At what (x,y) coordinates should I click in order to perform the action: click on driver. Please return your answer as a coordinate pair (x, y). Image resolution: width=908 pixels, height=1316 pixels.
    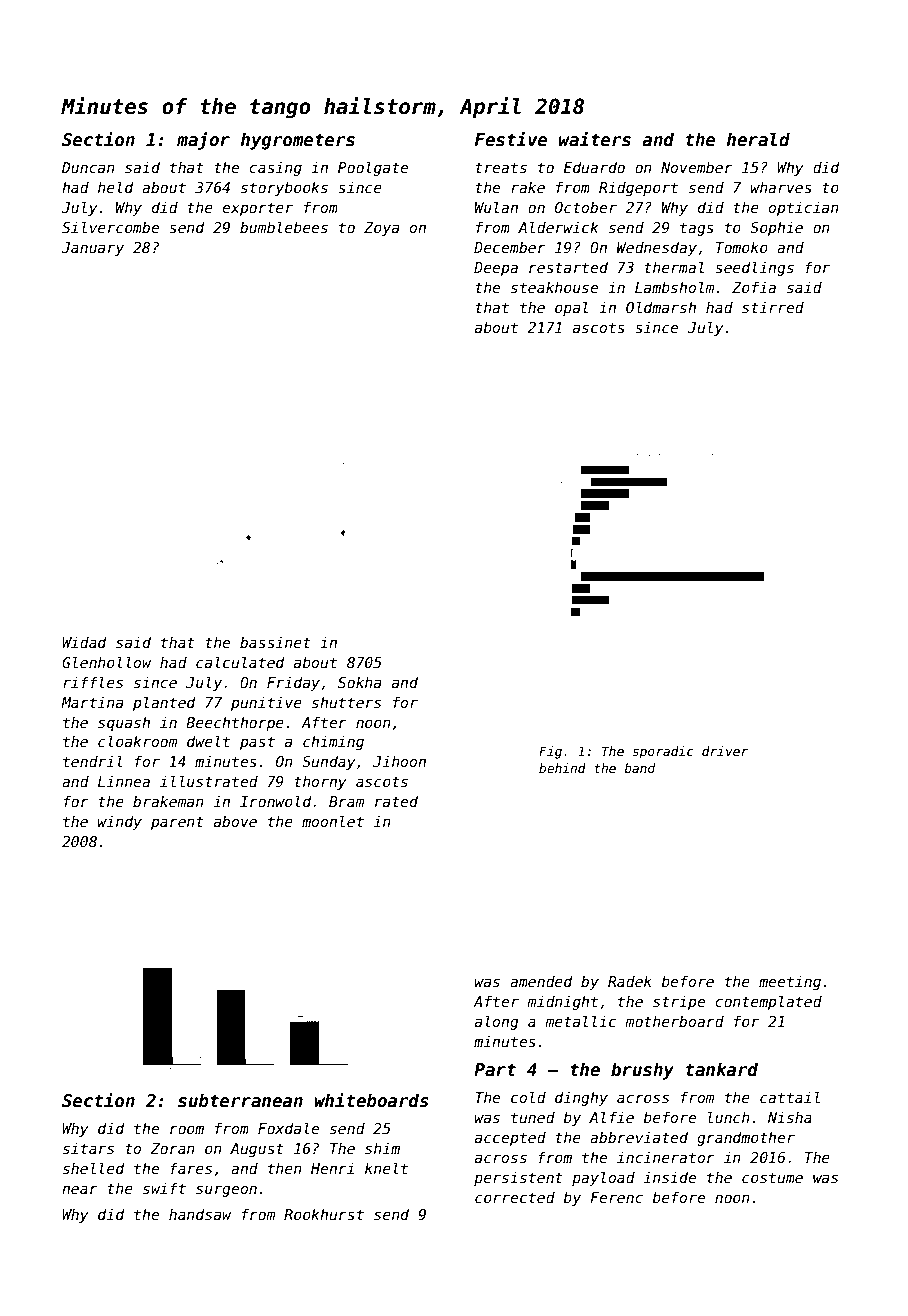
    Looking at the image, I should click on (725, 751).
